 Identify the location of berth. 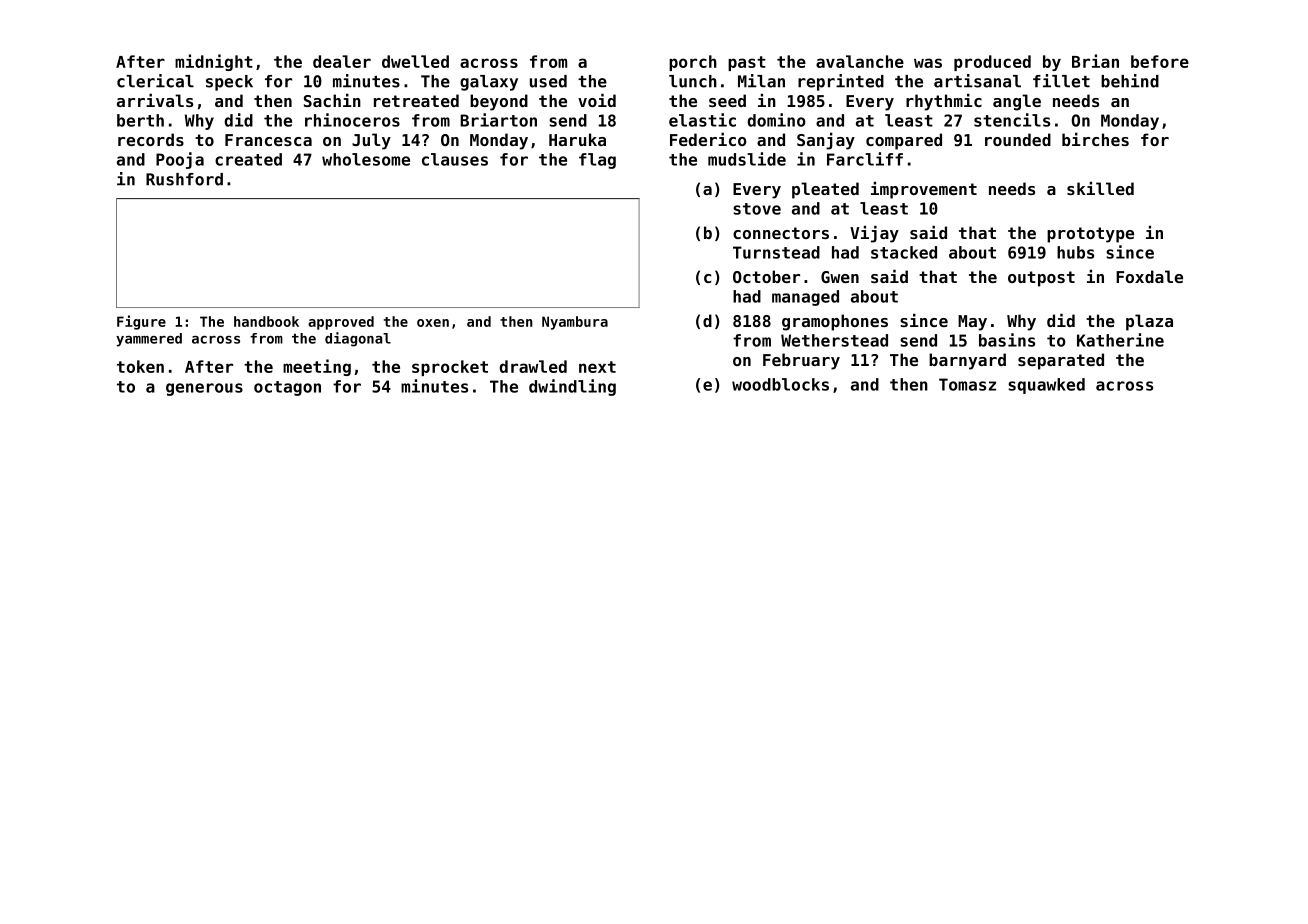
(140, 120).
